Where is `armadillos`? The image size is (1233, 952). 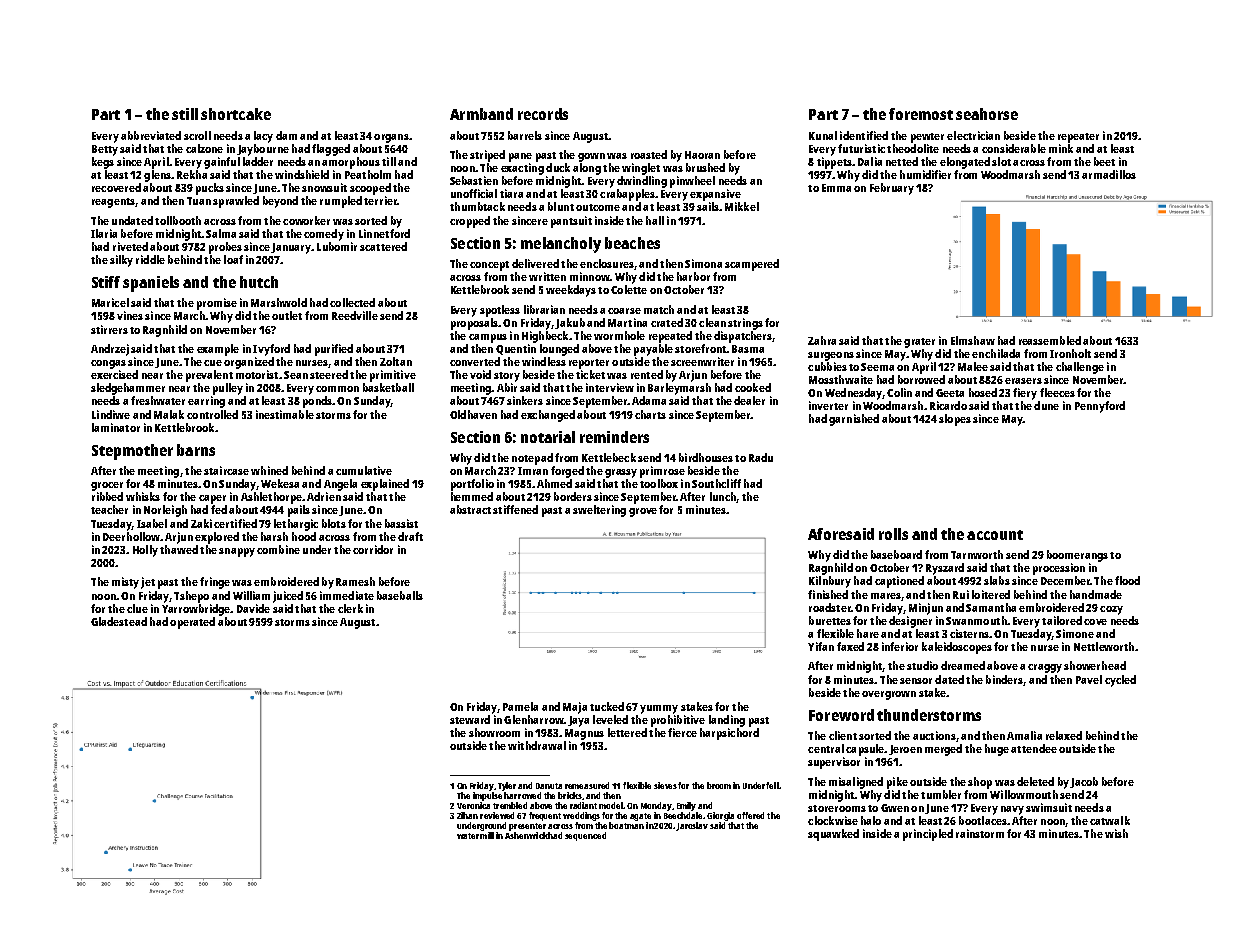
armadillos is located at coordinates (1109, 174).
